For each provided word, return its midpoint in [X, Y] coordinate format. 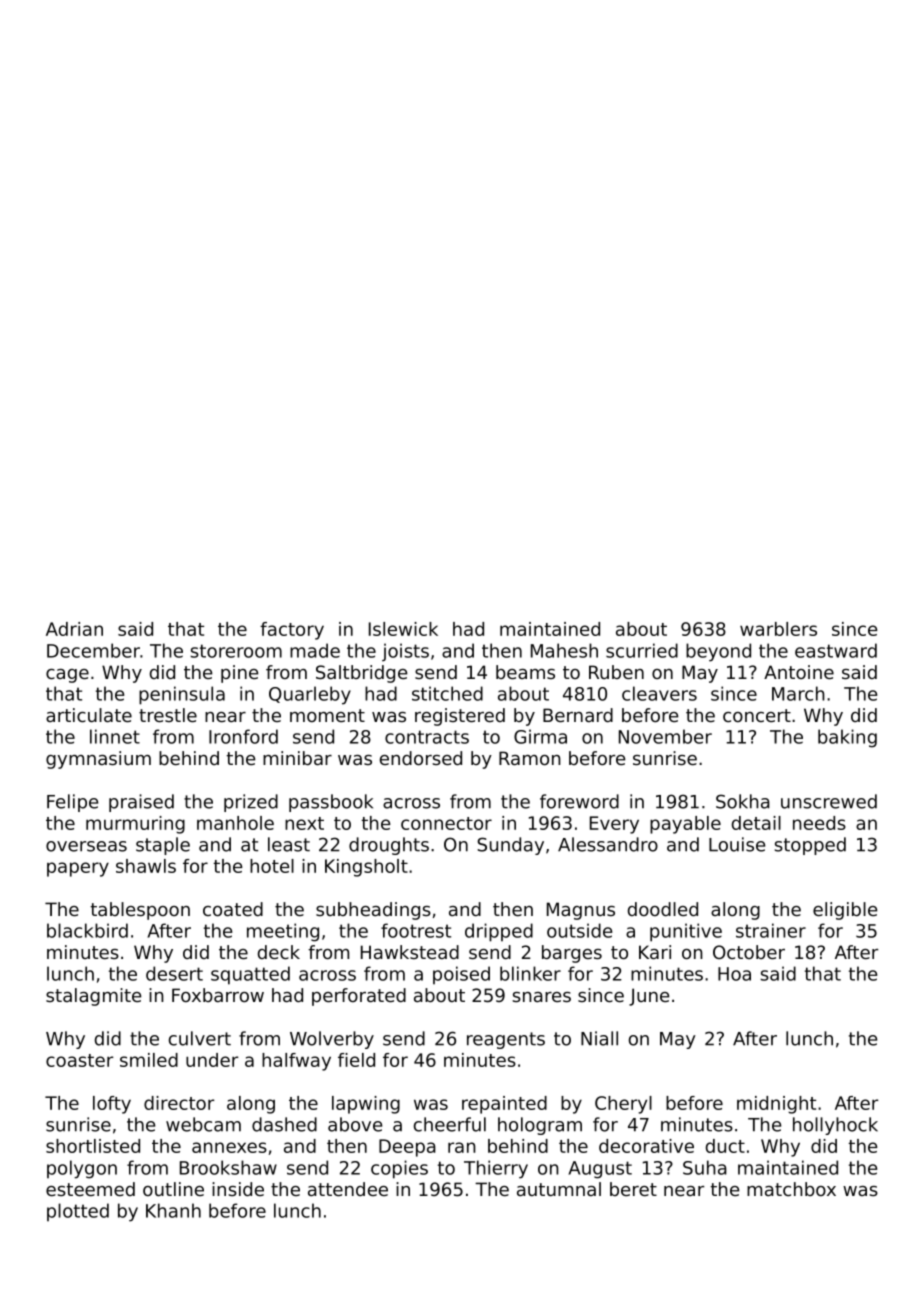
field [356, 1060]
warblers [778, 629]
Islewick [403, 629]
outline [173, 1189]
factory [292, 631]
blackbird [87, 930]
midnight [776, 1105]
